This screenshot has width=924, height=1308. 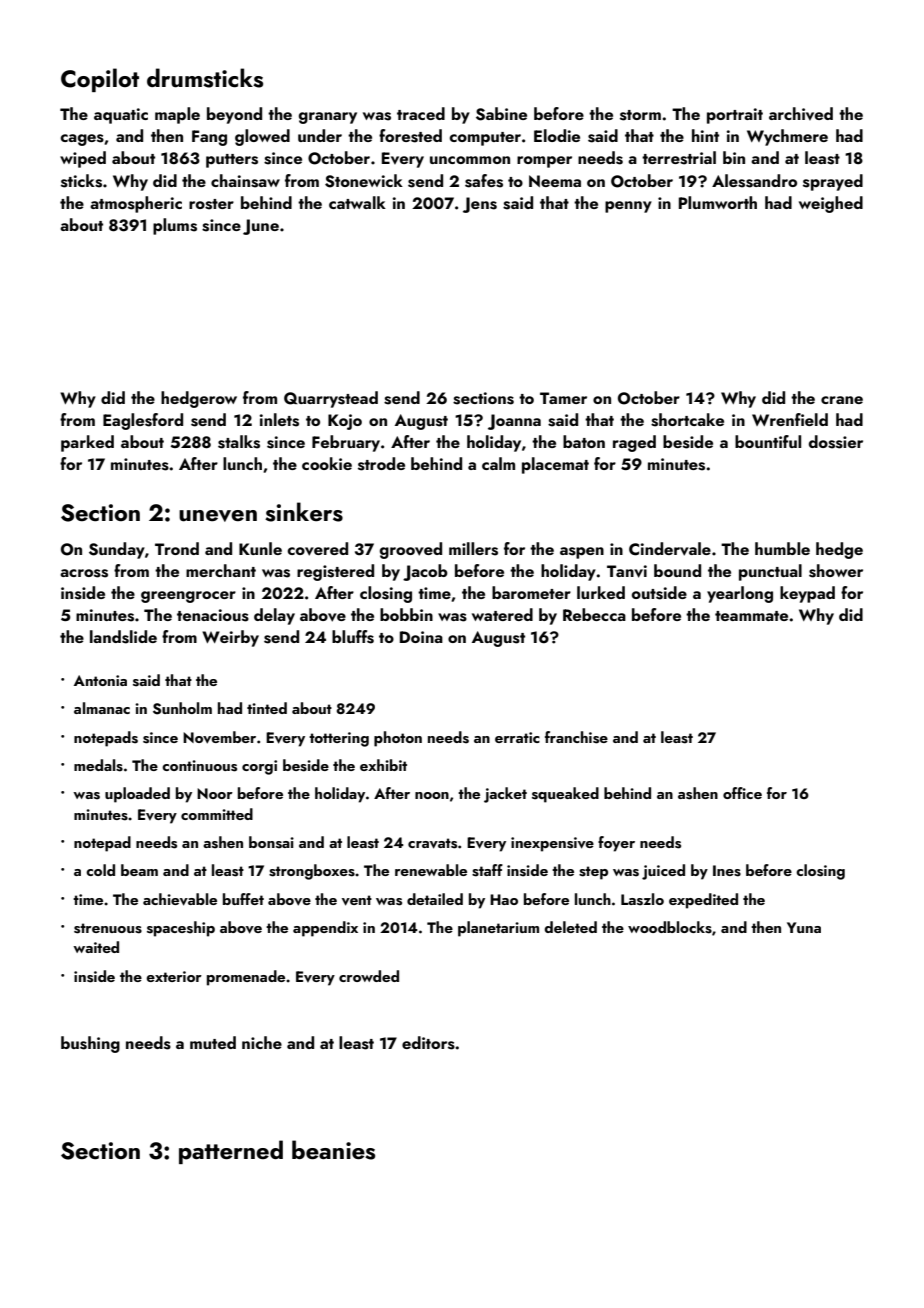 I want to click on hint, so click(x=705, y=135).
